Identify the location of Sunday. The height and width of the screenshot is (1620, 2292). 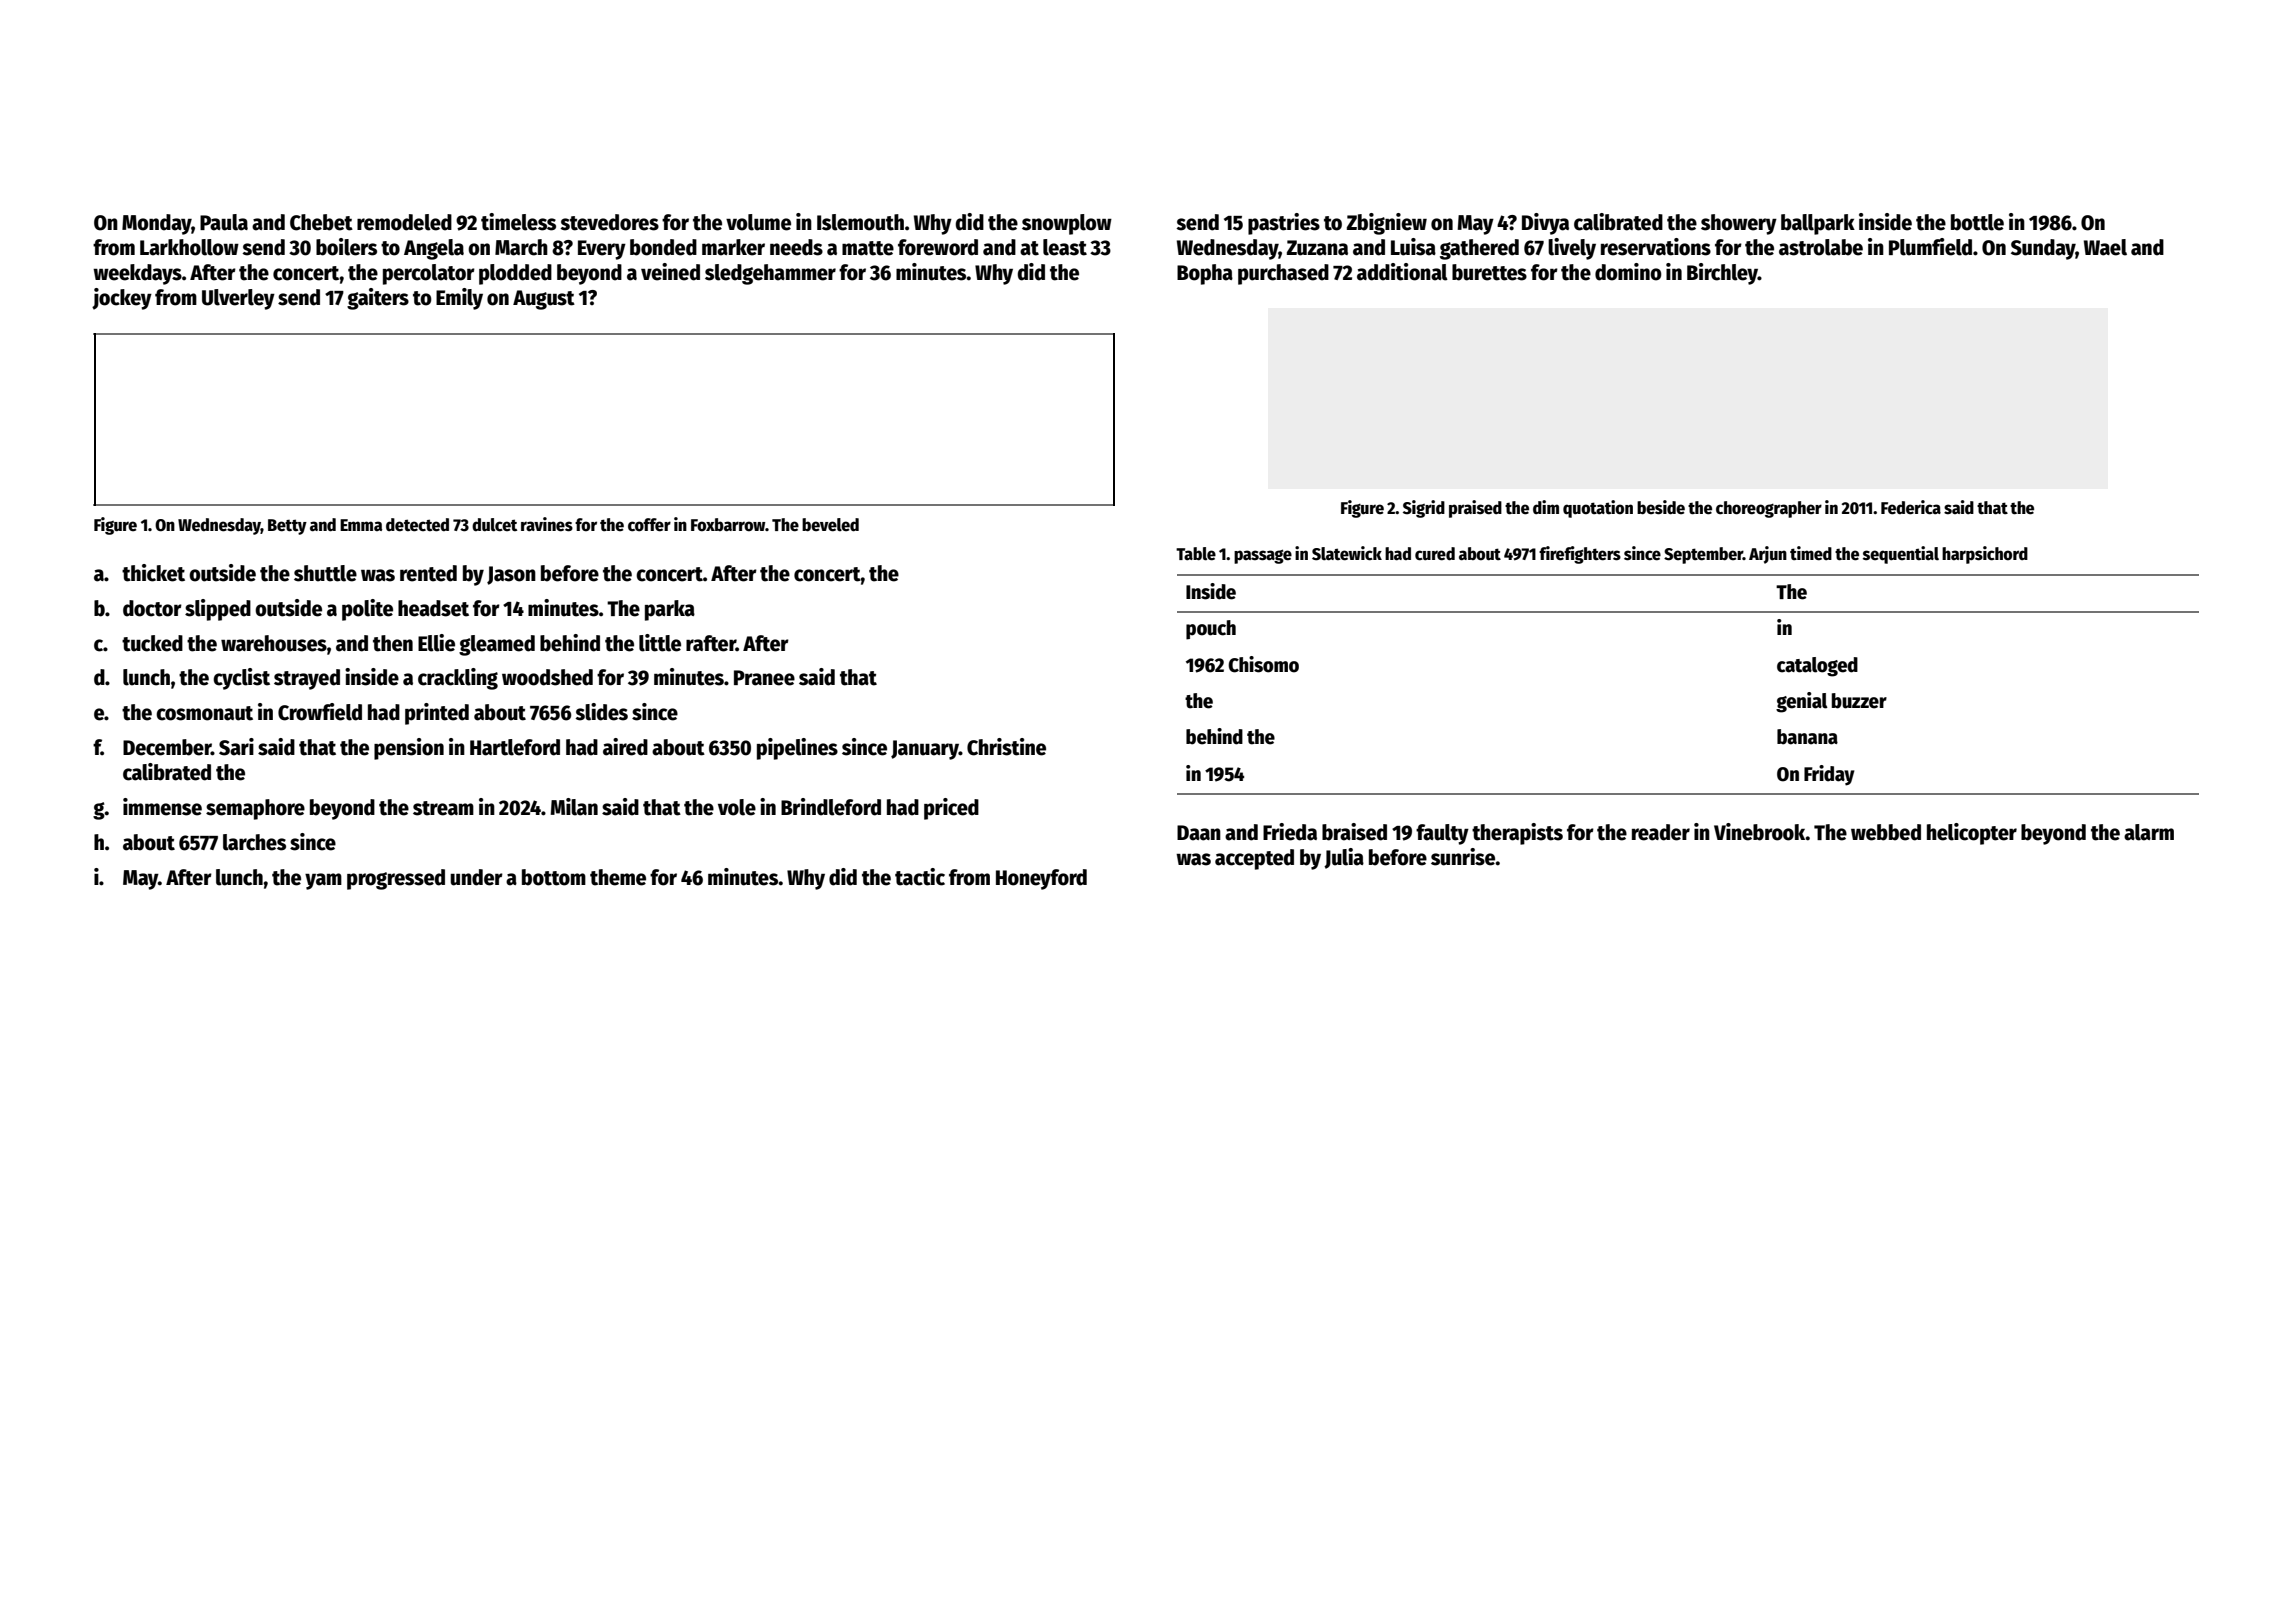
(2043, 249).
